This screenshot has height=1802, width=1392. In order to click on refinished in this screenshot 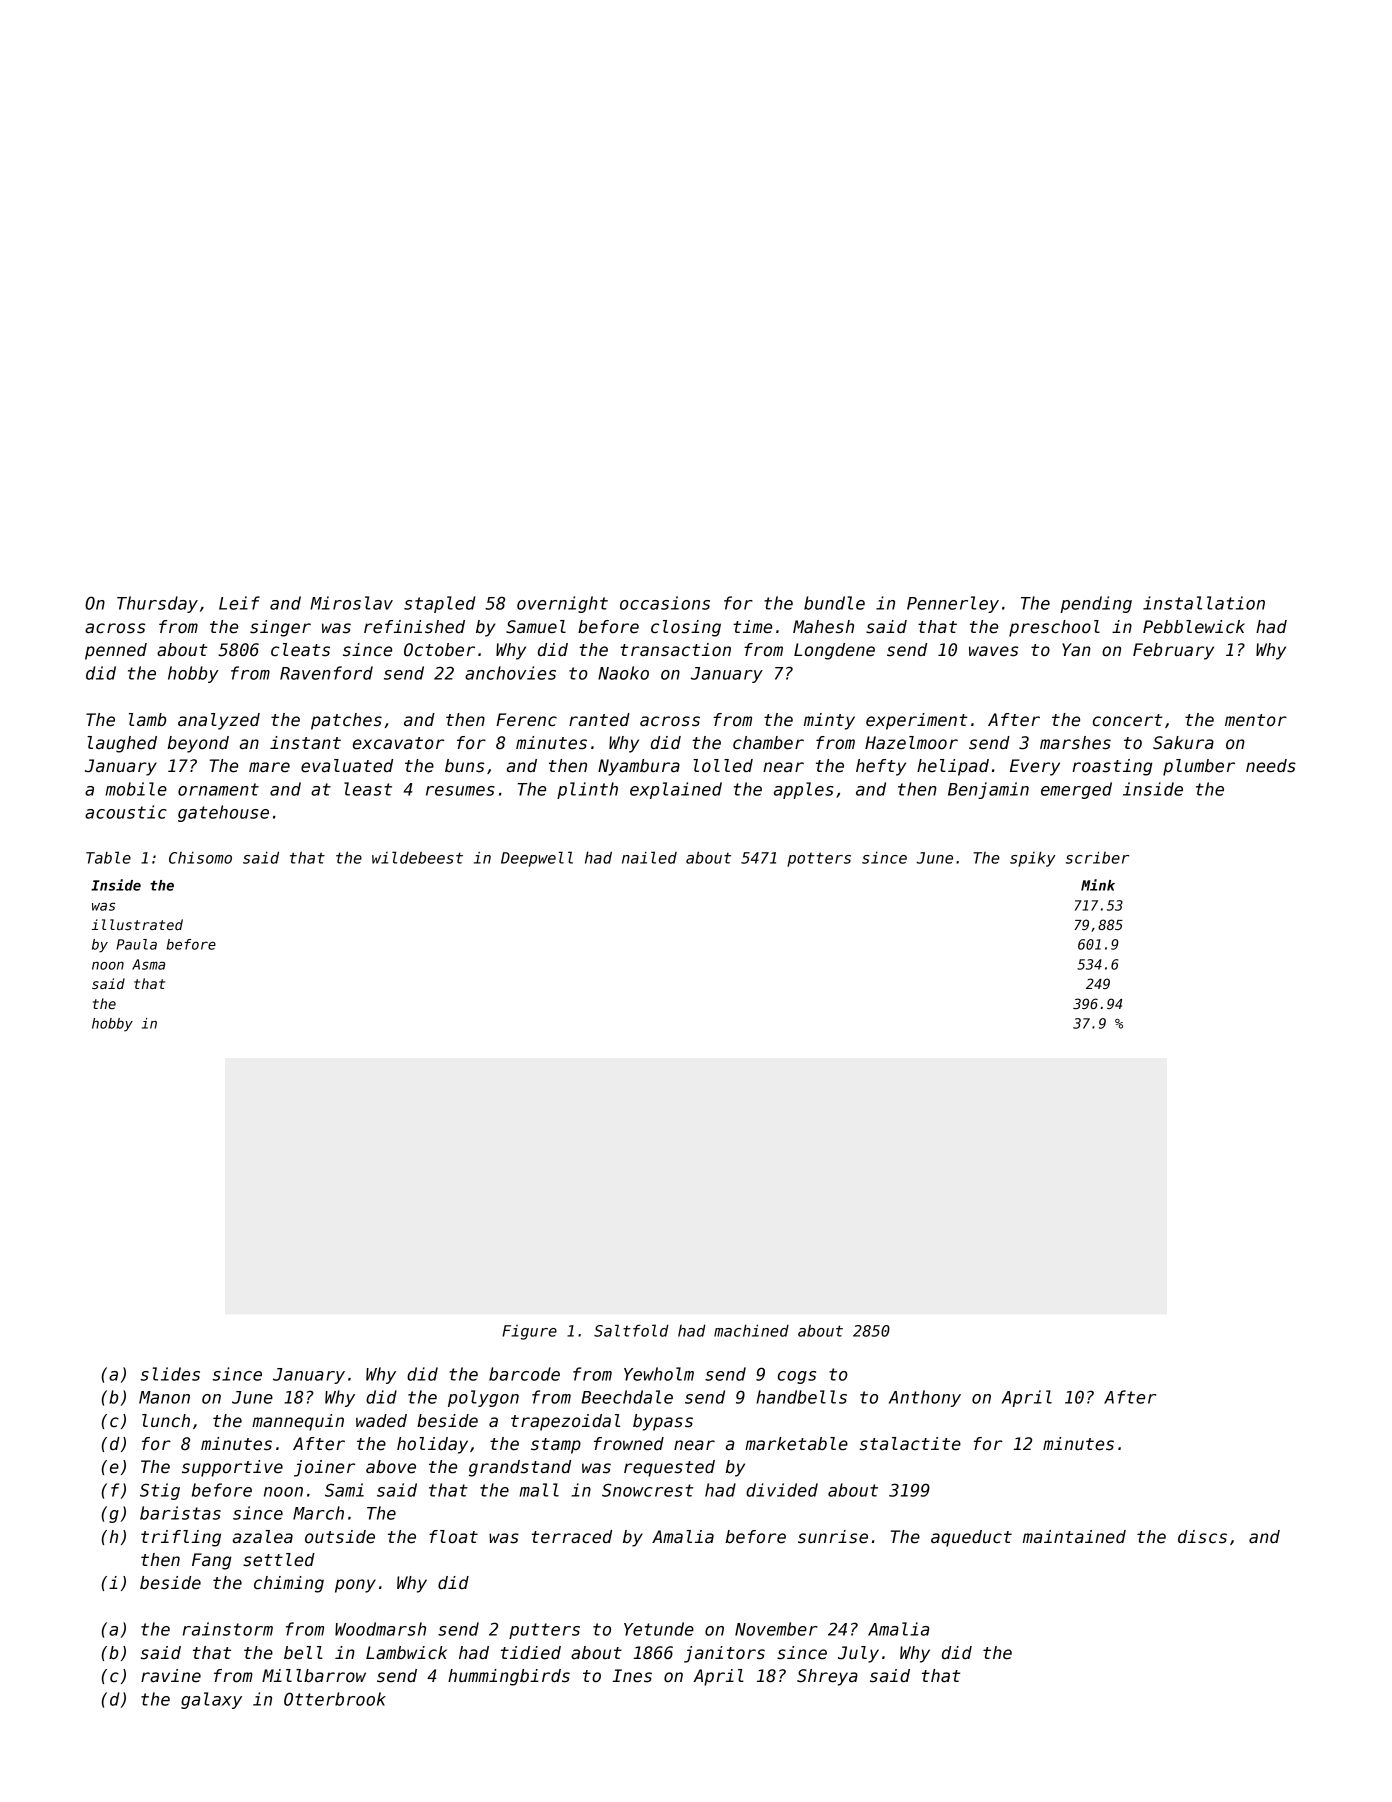, I will do `click(414, 627)`.
